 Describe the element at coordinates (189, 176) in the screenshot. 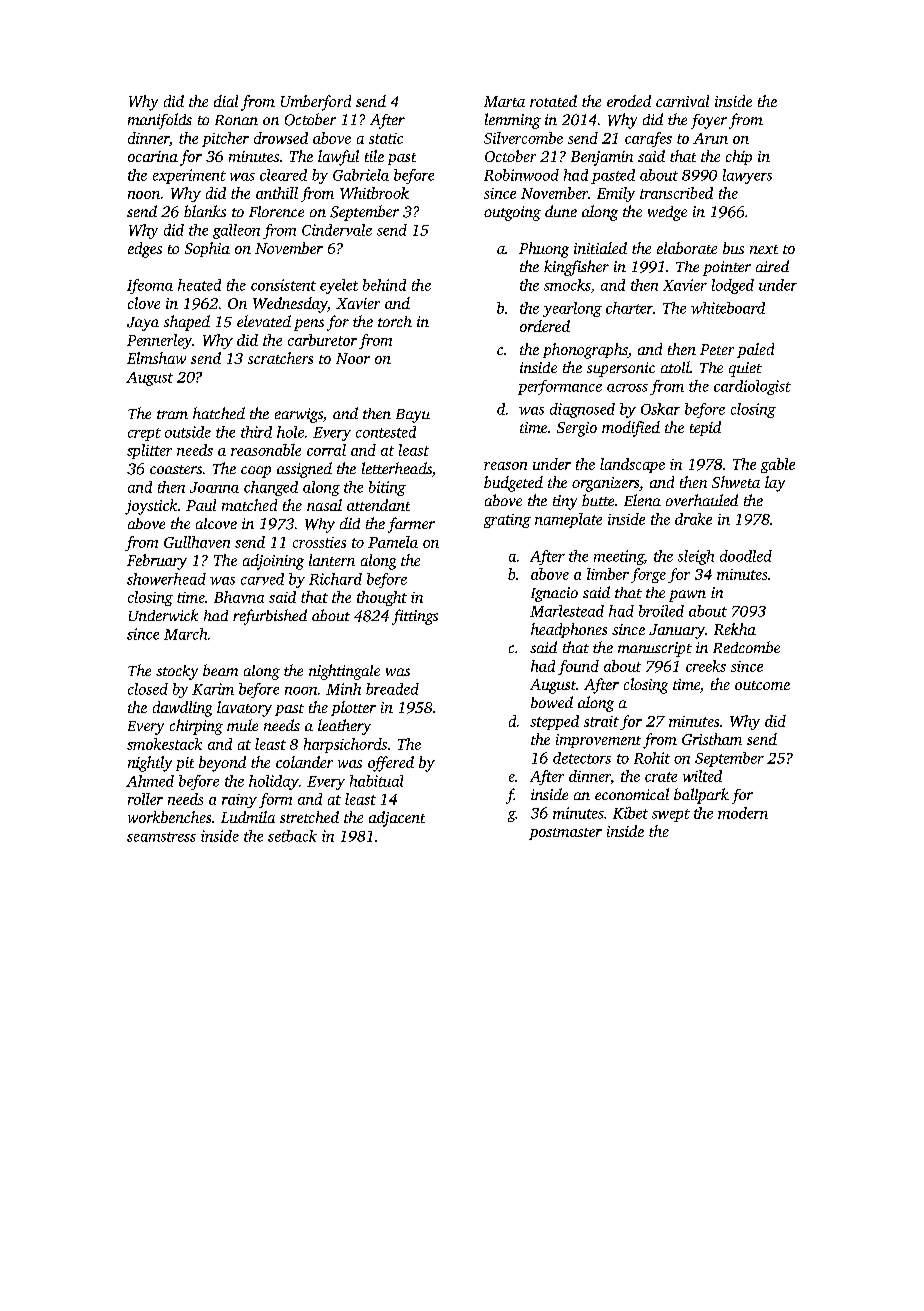

I see `experiment` at that location.
